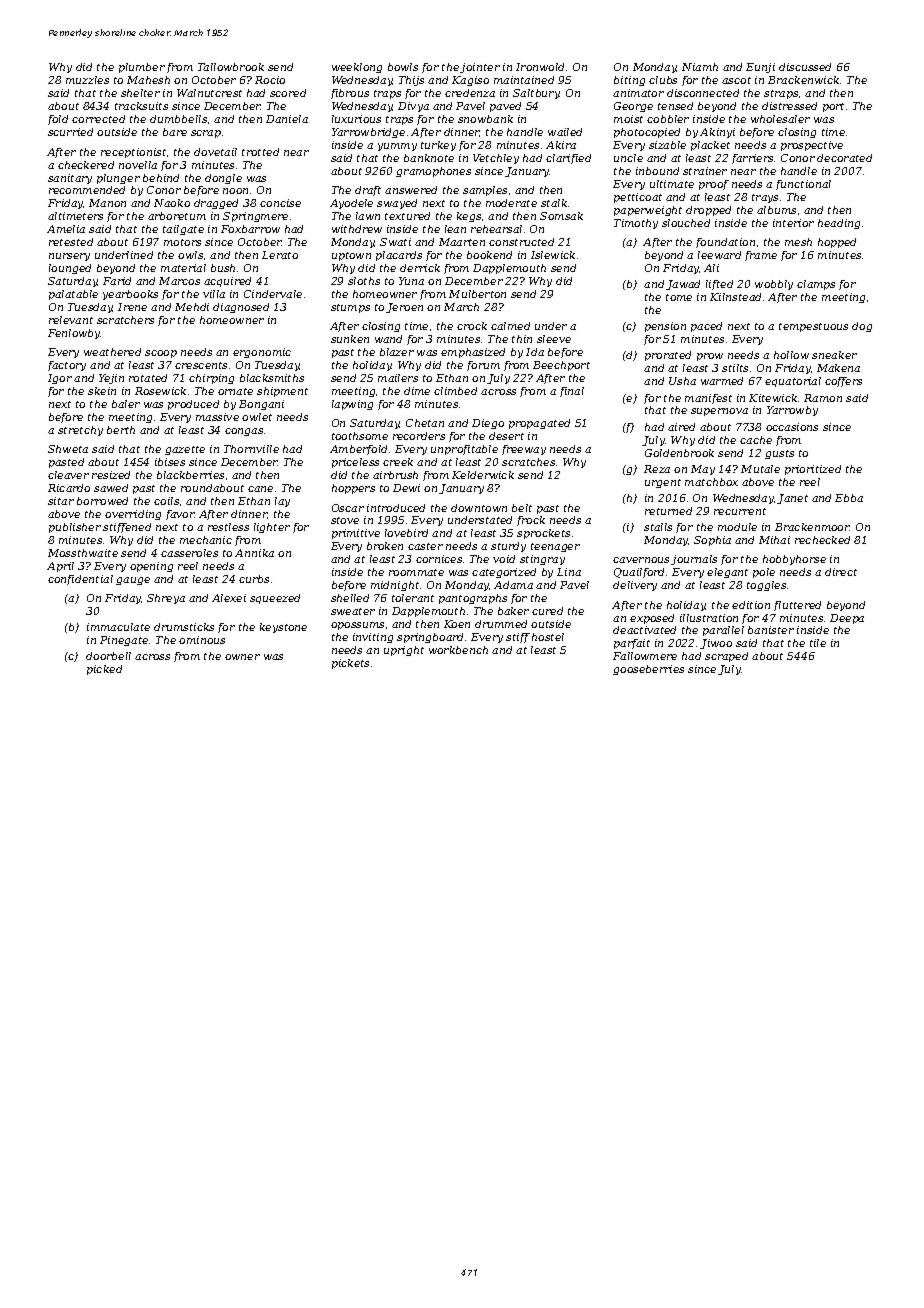 This image has width=924, height=1308. I want to click on ibises, so click(170, 462).
